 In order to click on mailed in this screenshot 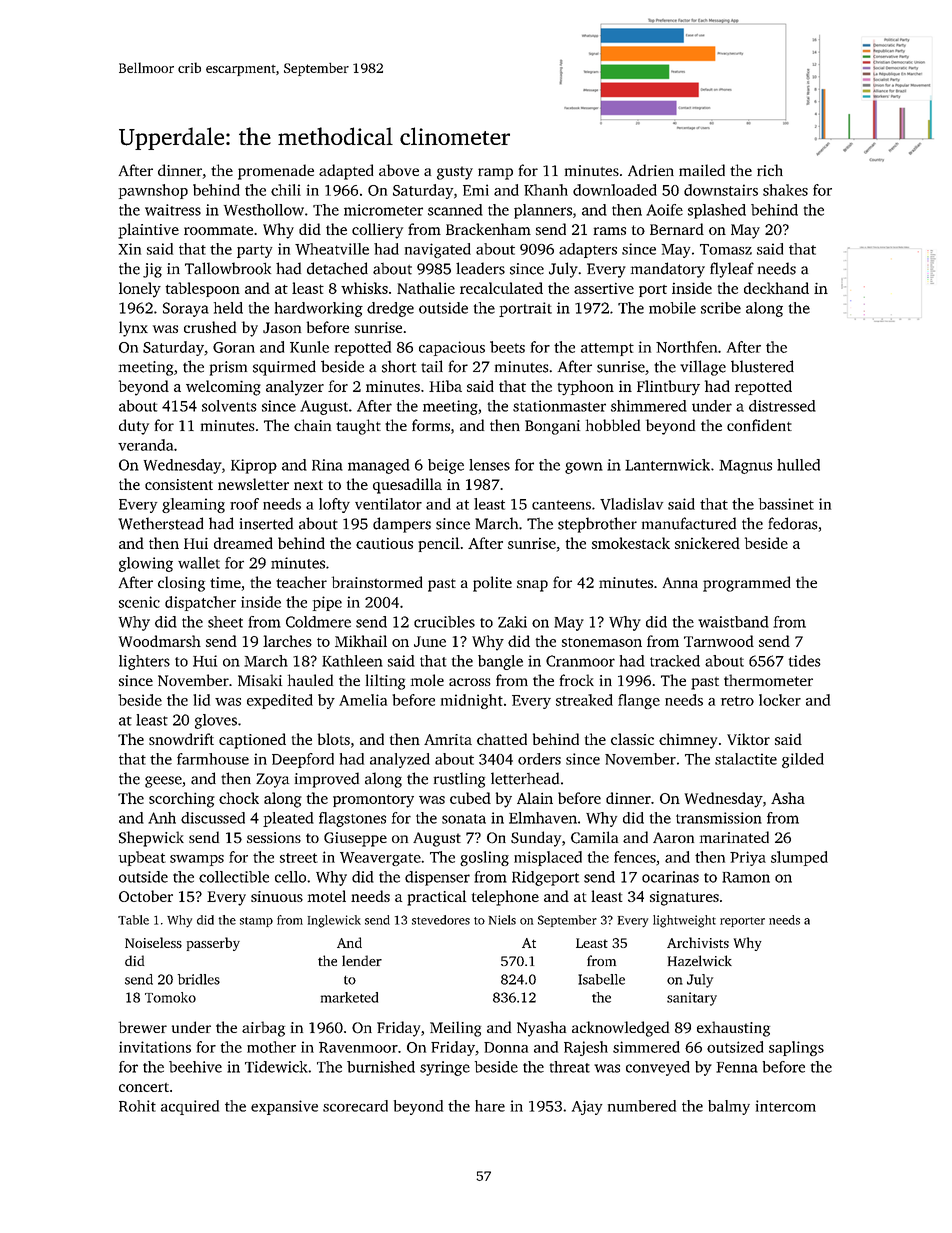, I will do `click(702, 170)`.
